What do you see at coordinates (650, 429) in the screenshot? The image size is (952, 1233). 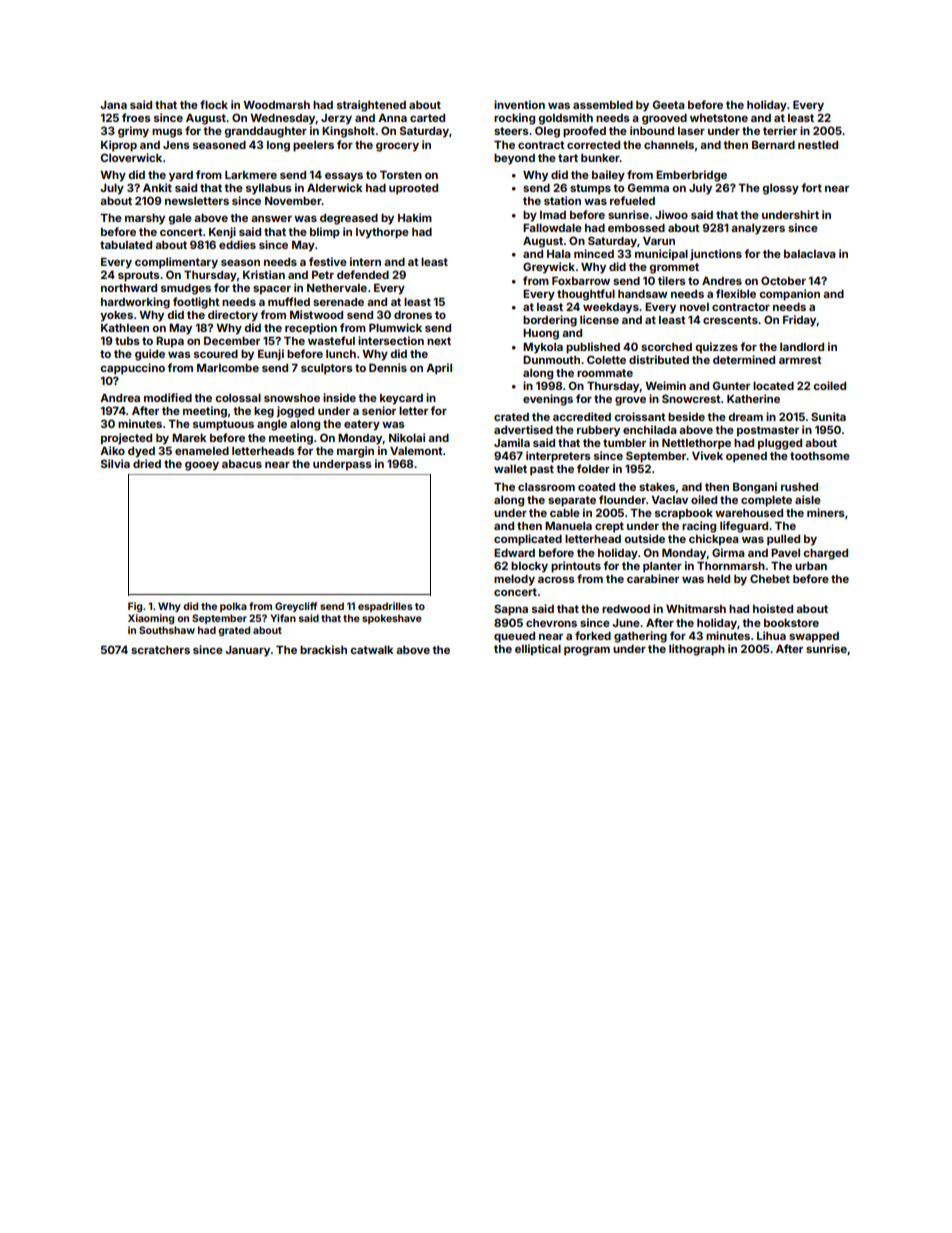 I see `enchilada` at bounding box center [650, 429].
